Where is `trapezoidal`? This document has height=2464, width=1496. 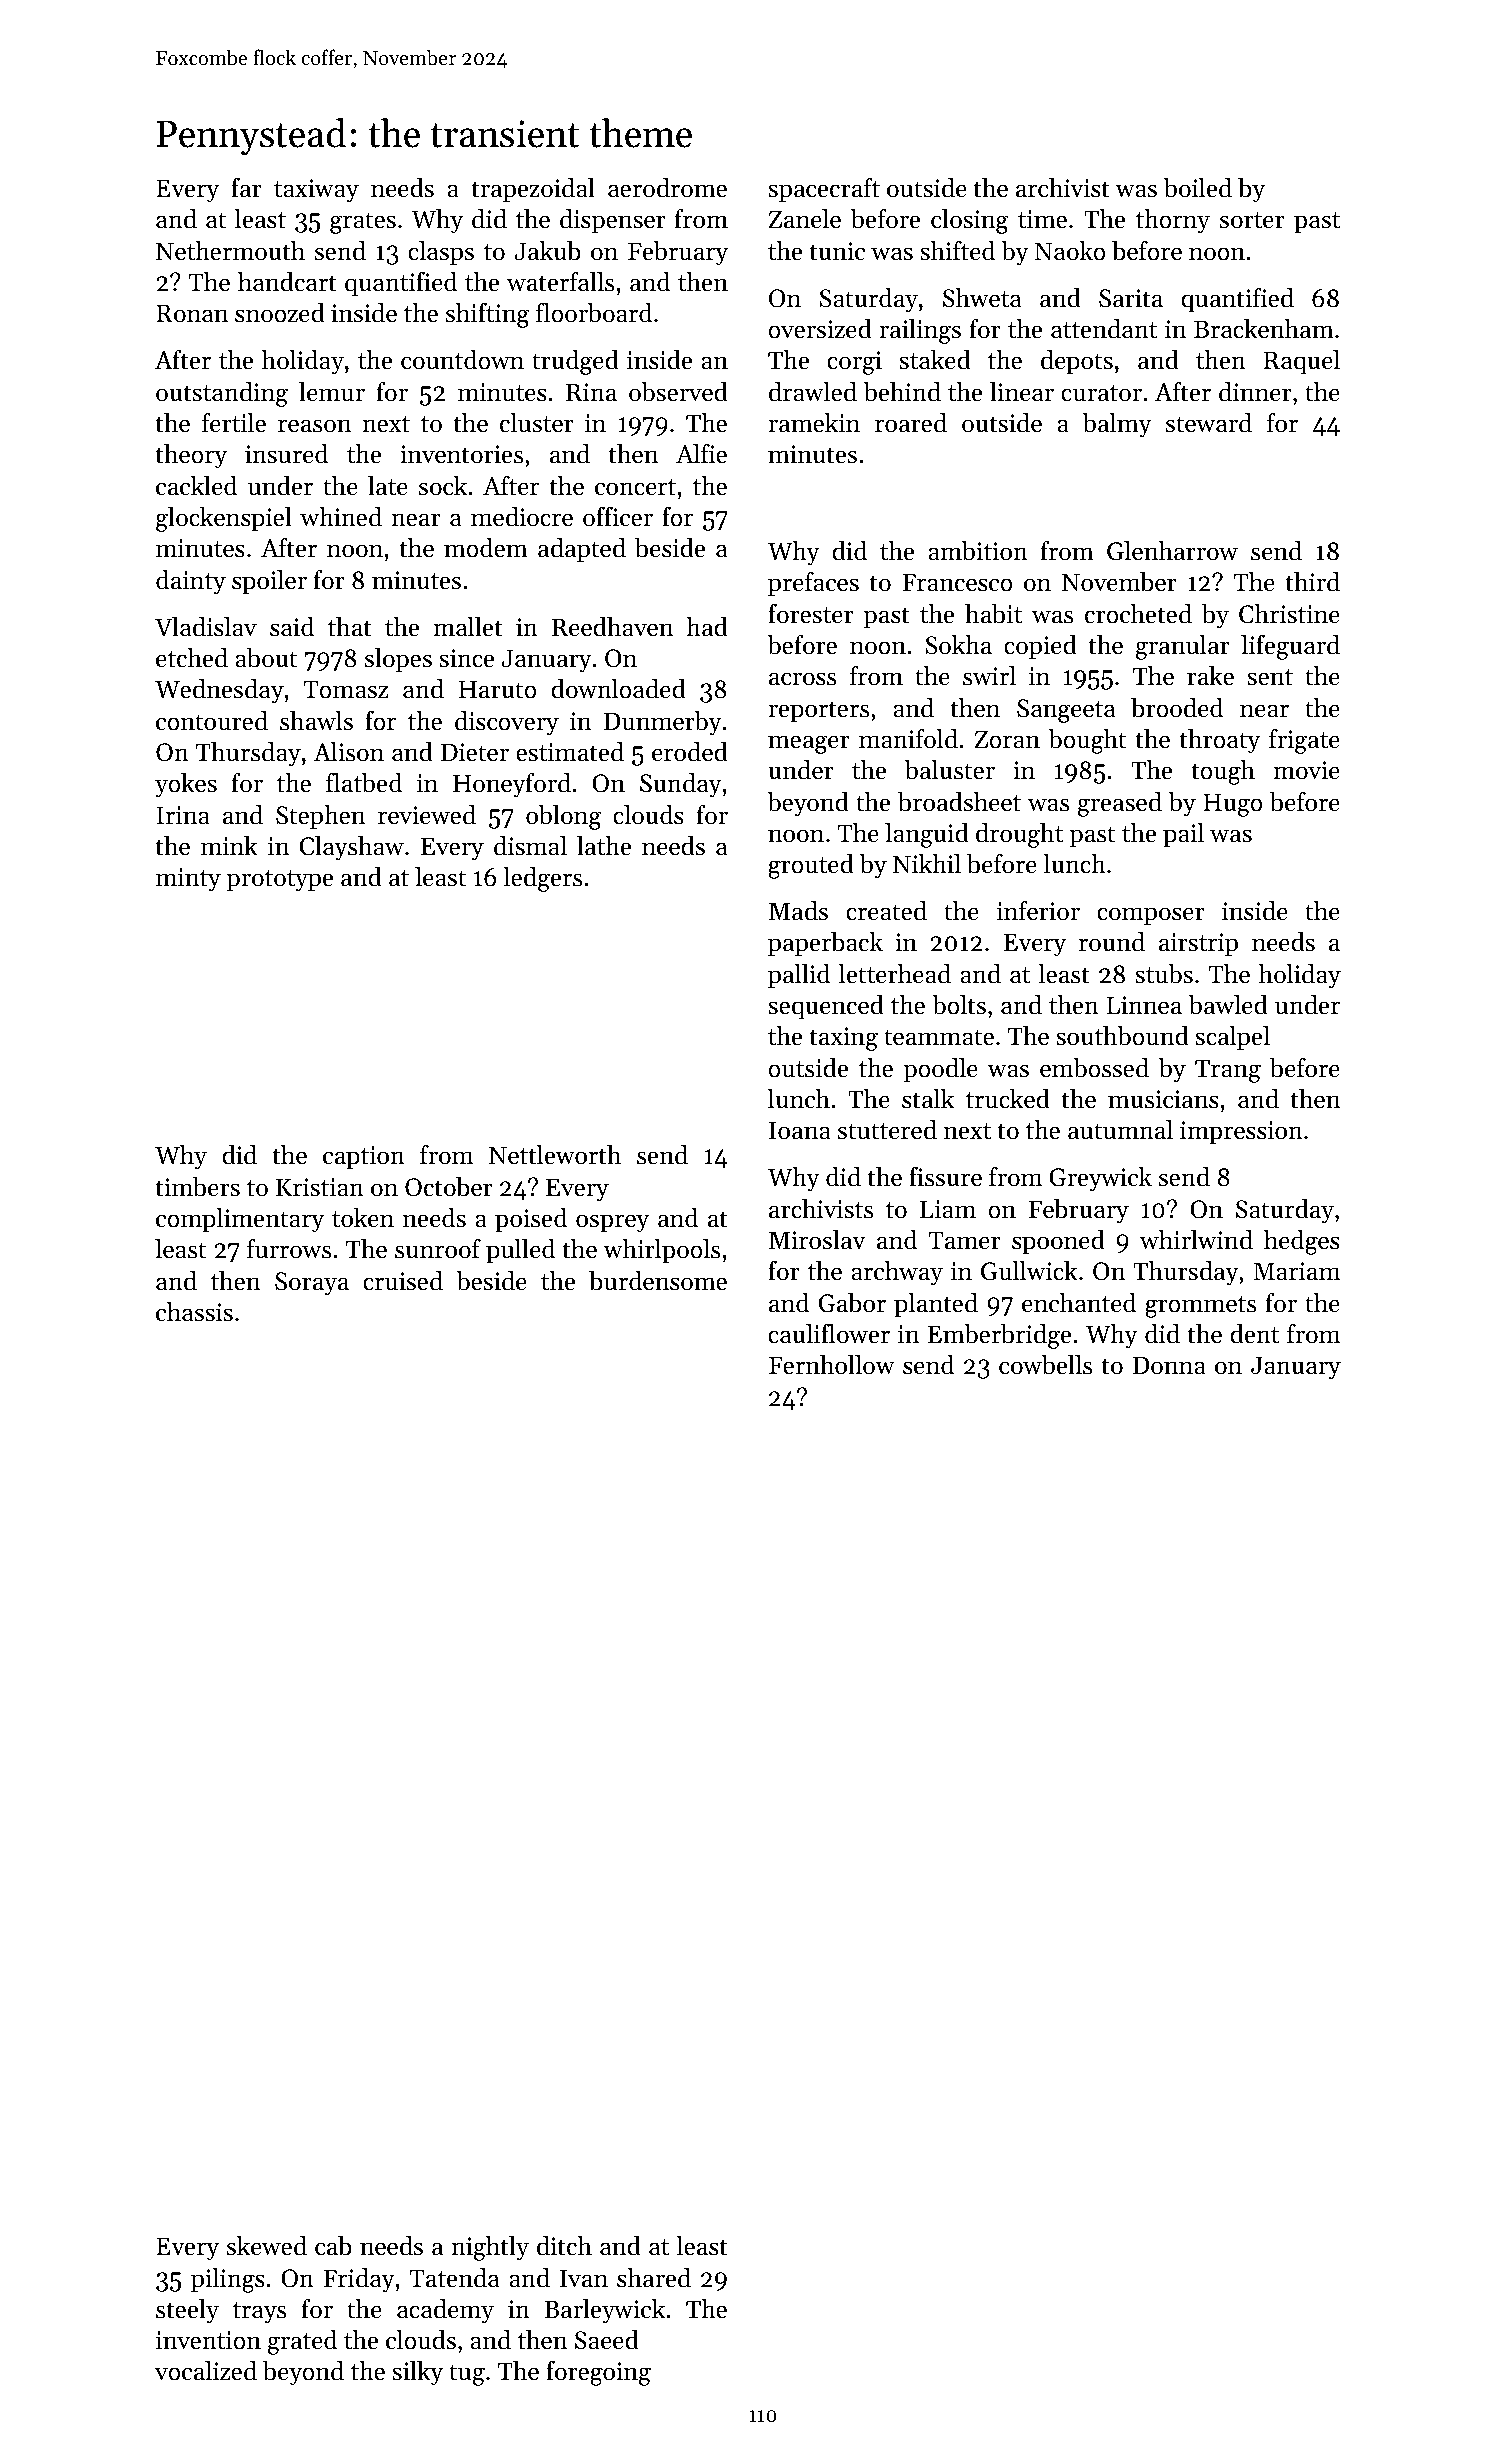 trapezoidal is located at coordinates (533, 190).
